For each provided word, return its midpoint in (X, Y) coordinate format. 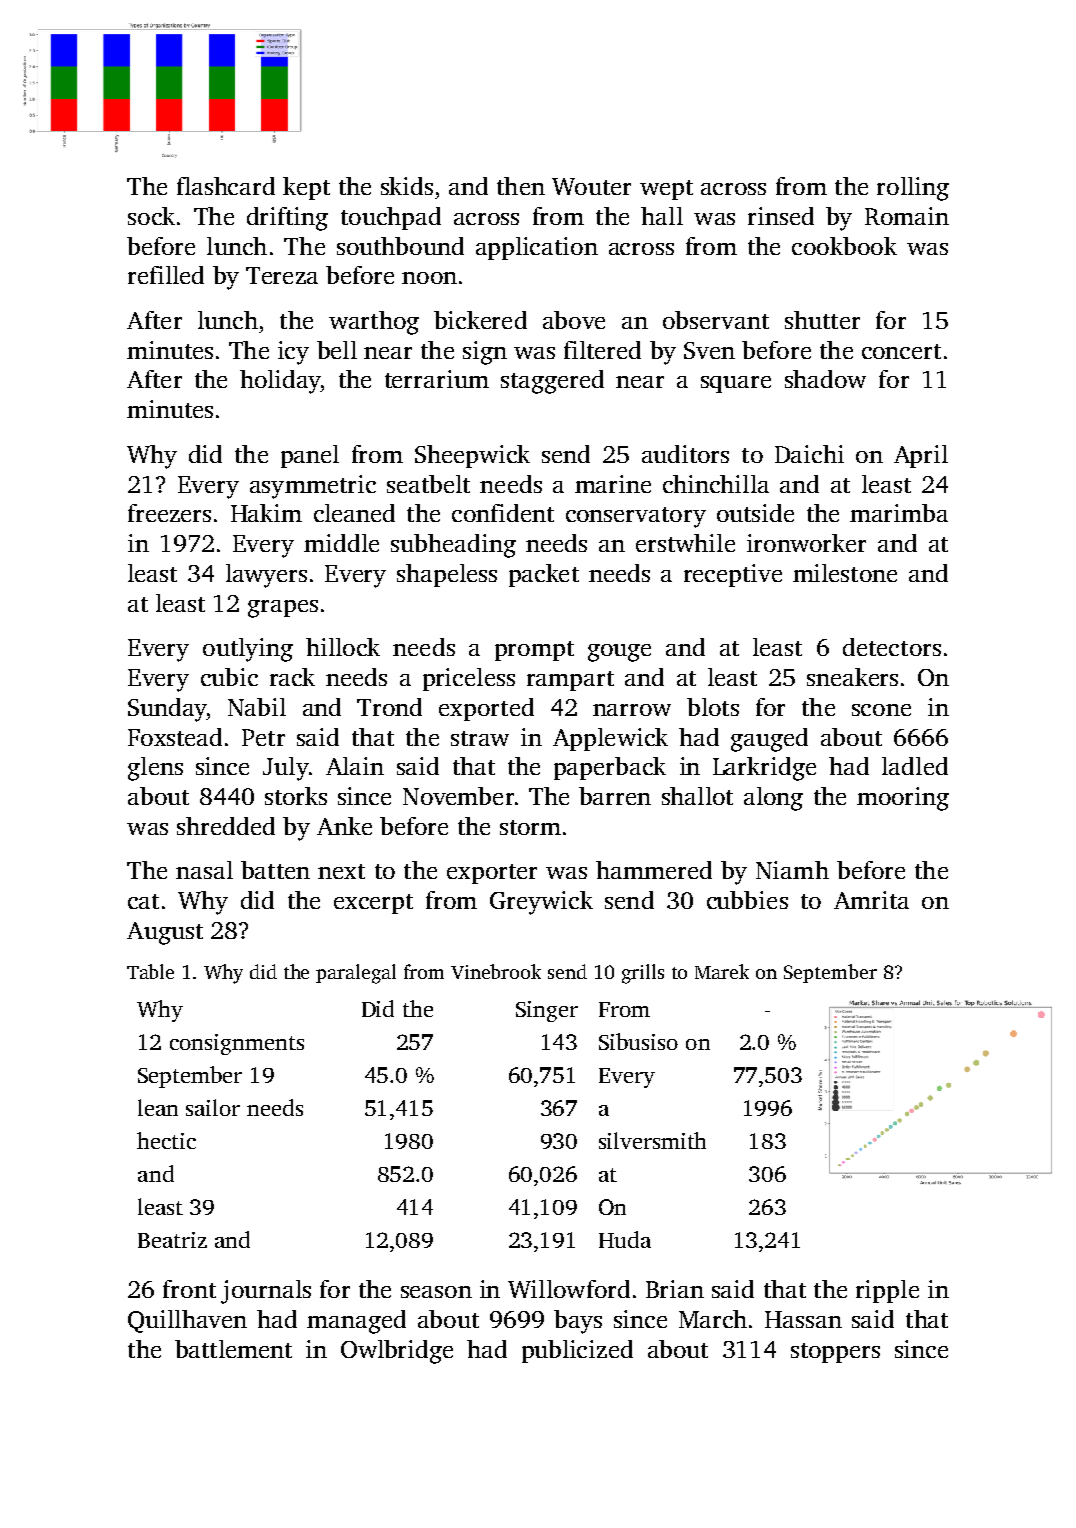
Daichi (809, 454)
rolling (913, 189)
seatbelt (428, 484)
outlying (248, 650)
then (521, 186)
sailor (213, 1107)
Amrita (871, 900)
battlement (233, 1349)
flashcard (226, 186)
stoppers (835, 1353)
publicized (577, 1351)
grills (643, 974)
